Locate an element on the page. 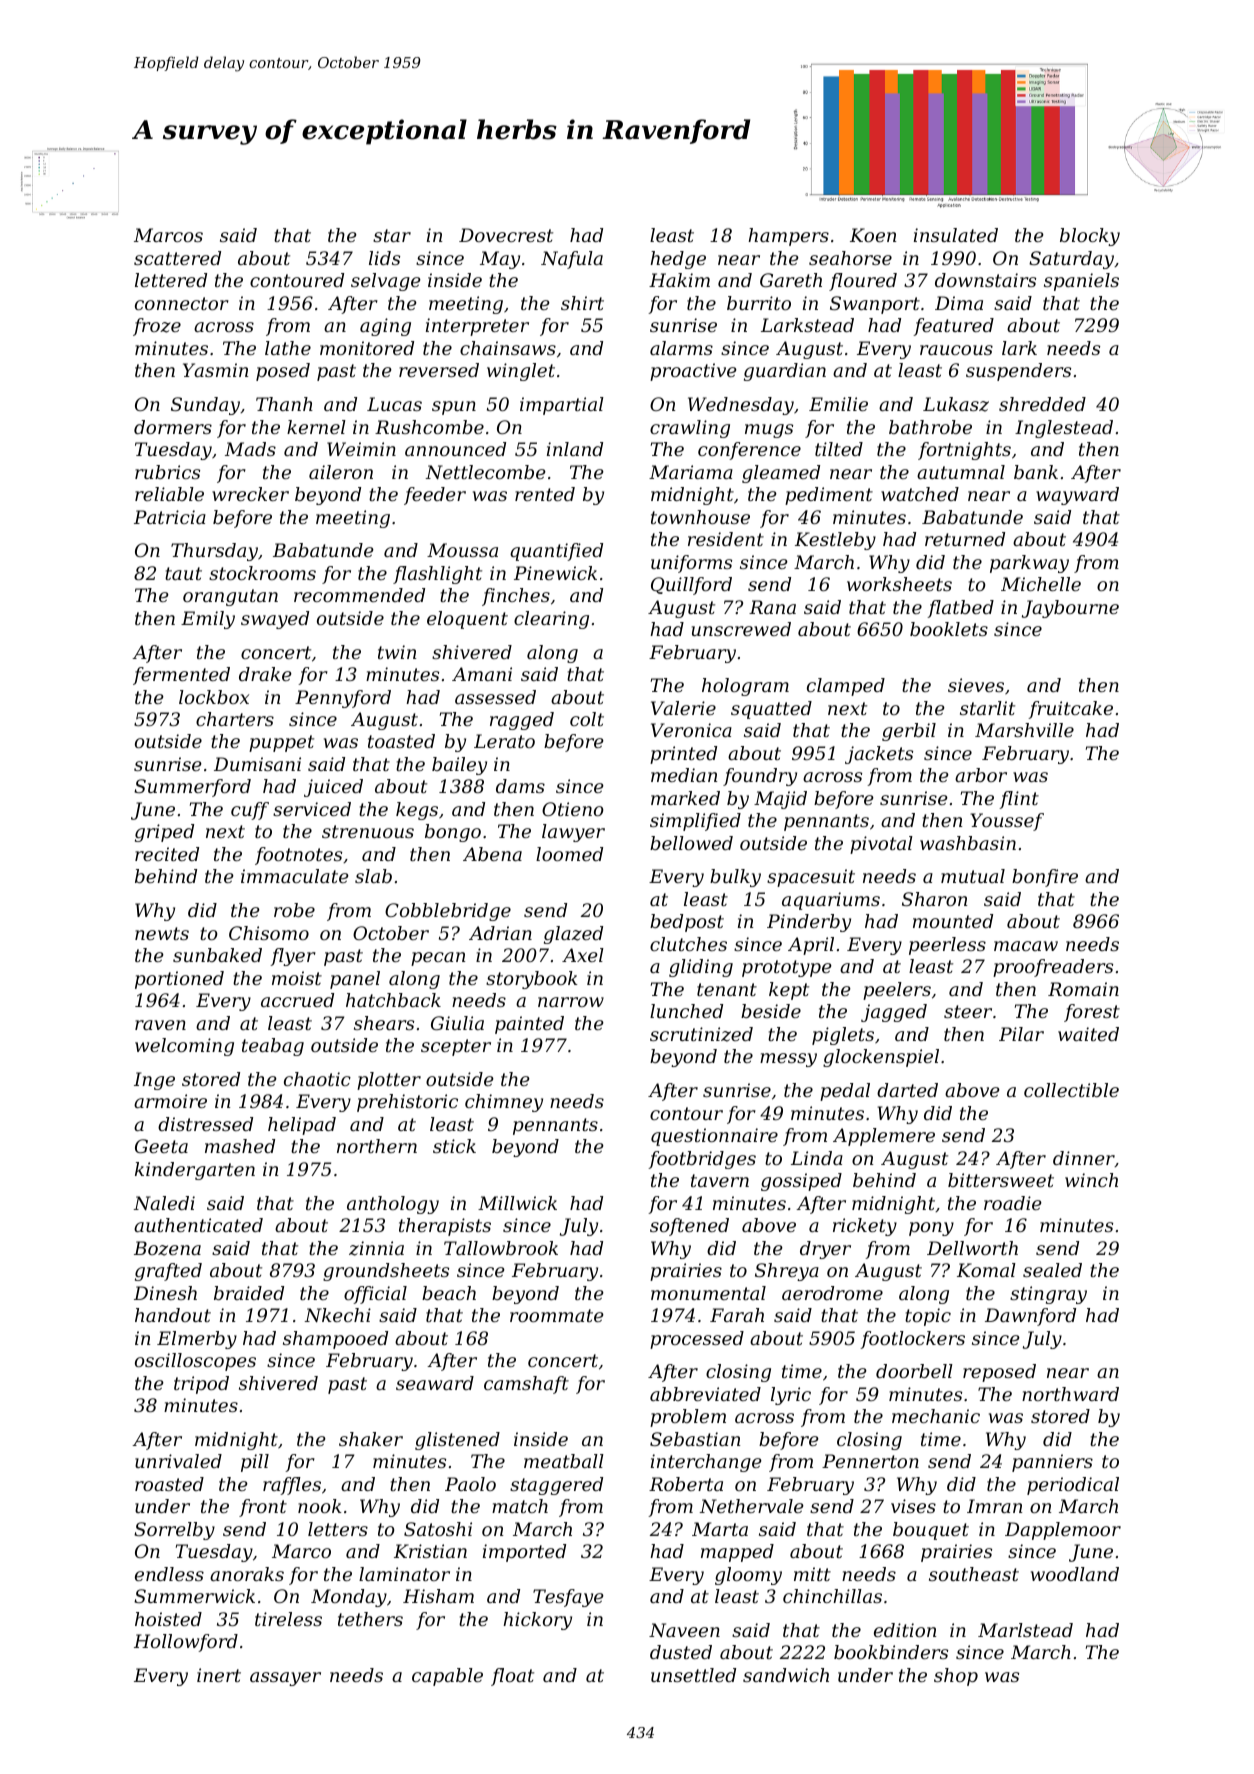  Lukasz is located at coordinates (956, 404).
